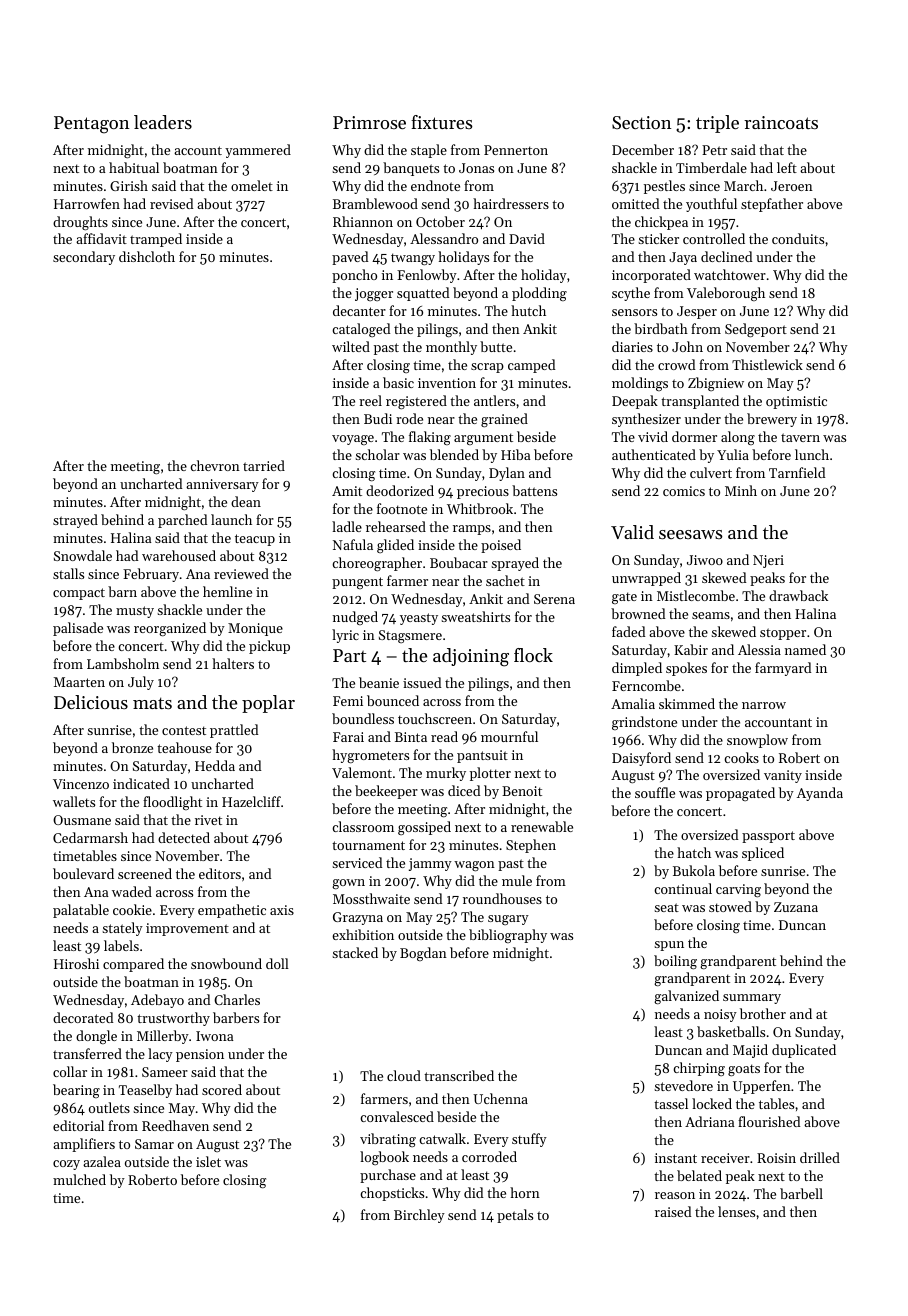 This screenshot has height=1316, width=908. What do you see at coordinates (525, 1192) in the screenshot?
I see `horn` at bounding box center [525, 1192].
